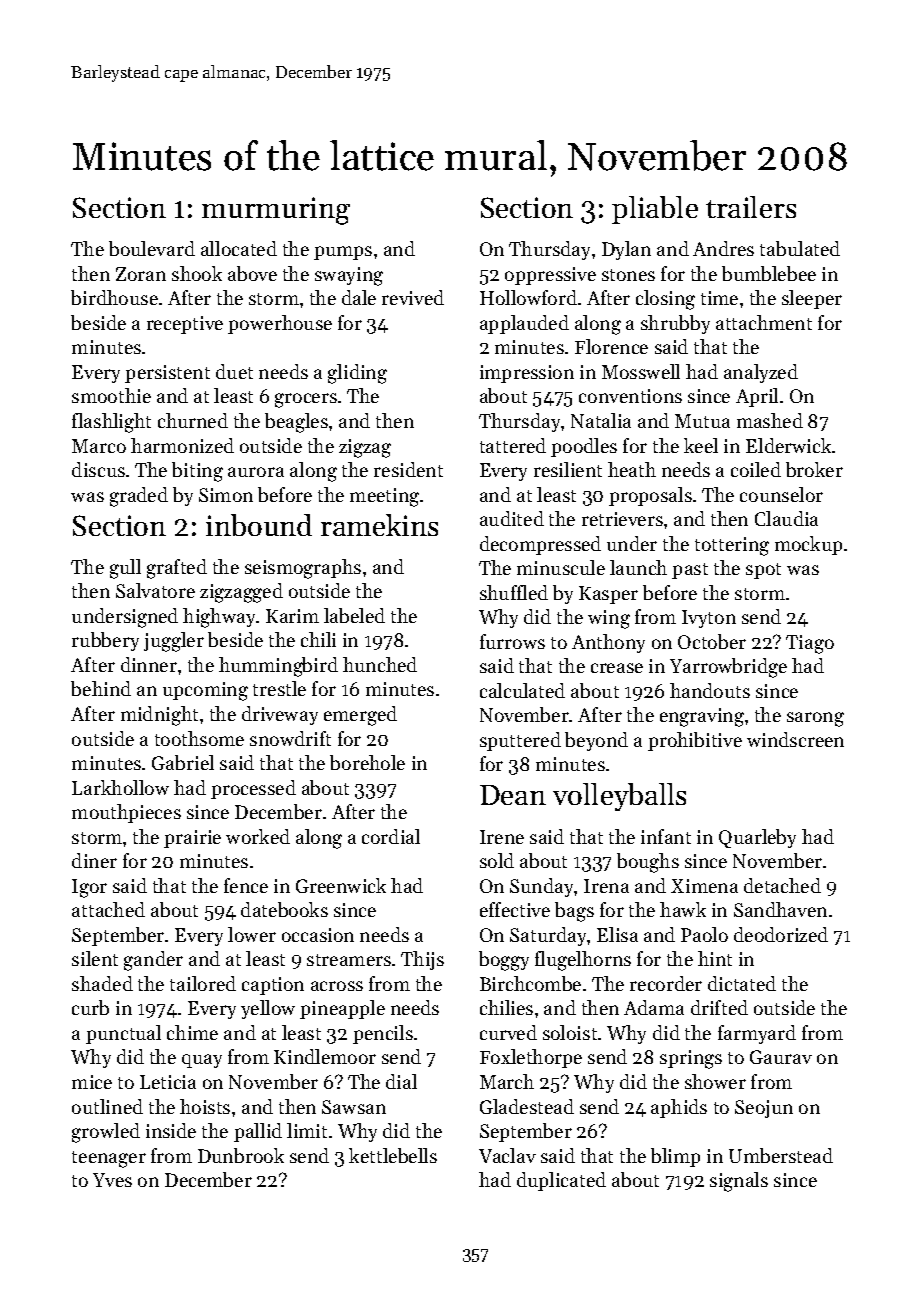  What do you see at coordinates (307, 1130) in the screenshot?
I see `limit` at bounding box center [307, 1130].
